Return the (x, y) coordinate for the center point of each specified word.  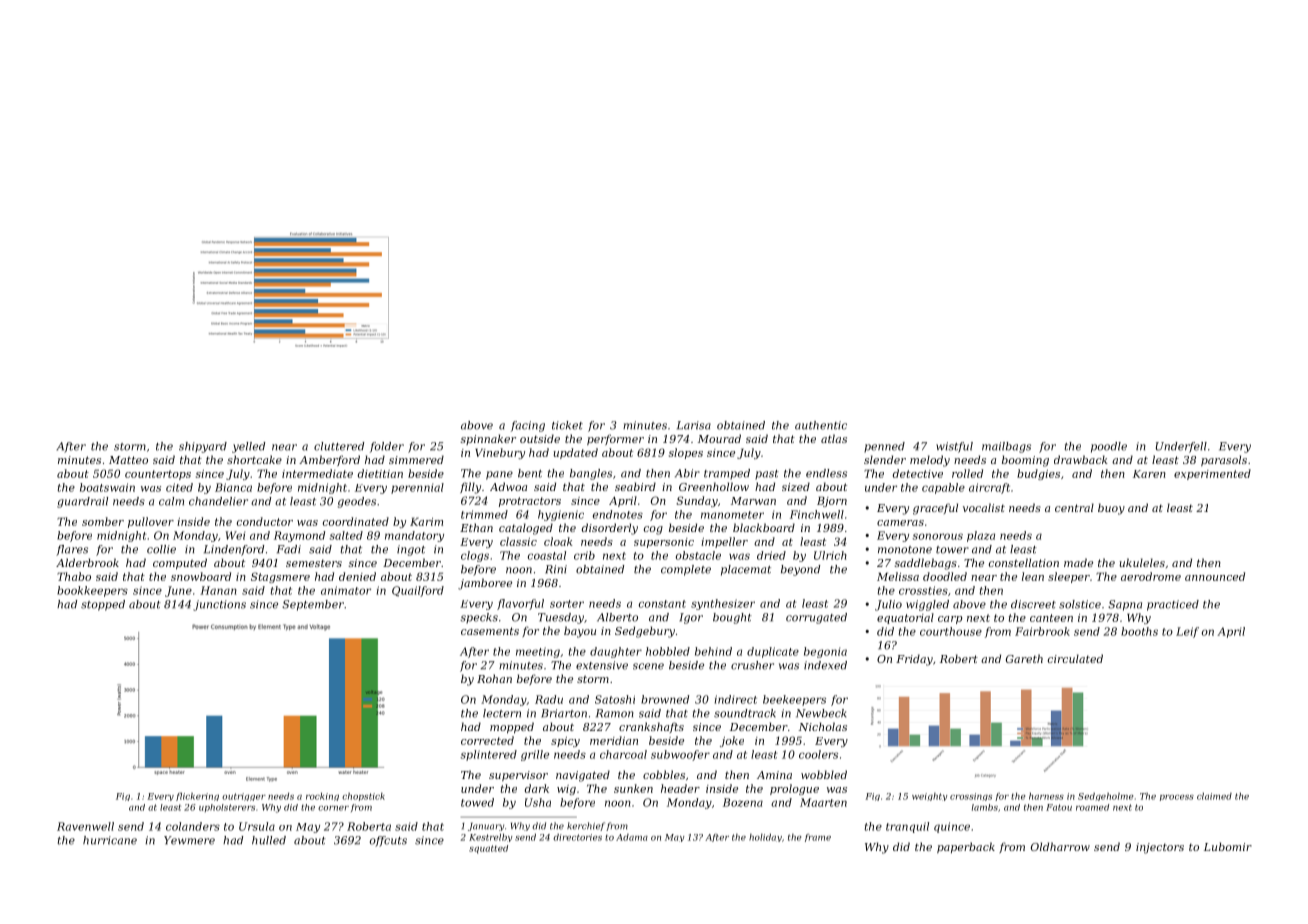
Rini (556, 569)
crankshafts (651, 727)
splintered (489, 755)
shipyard (203, 447)
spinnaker (488, 439)
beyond (800, 570)
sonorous (938, 536)
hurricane (110, 840)
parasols (1224, 460)
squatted (488, 849)
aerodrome (1151, 576)
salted (346, 535)
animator (346, 590)
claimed (1214, 796)
